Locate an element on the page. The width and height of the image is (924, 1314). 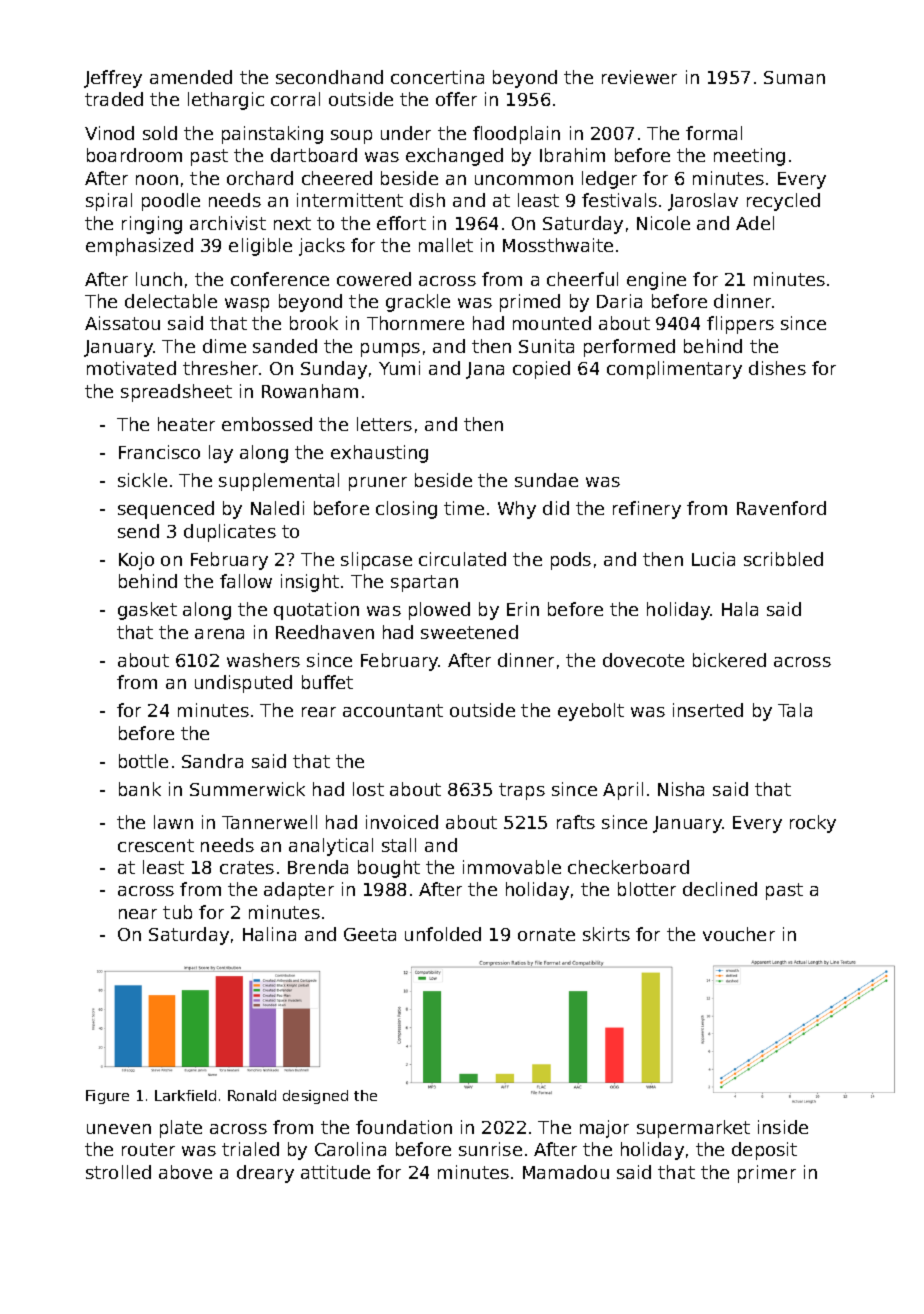
primer is located at coordinates (767, 1174).
